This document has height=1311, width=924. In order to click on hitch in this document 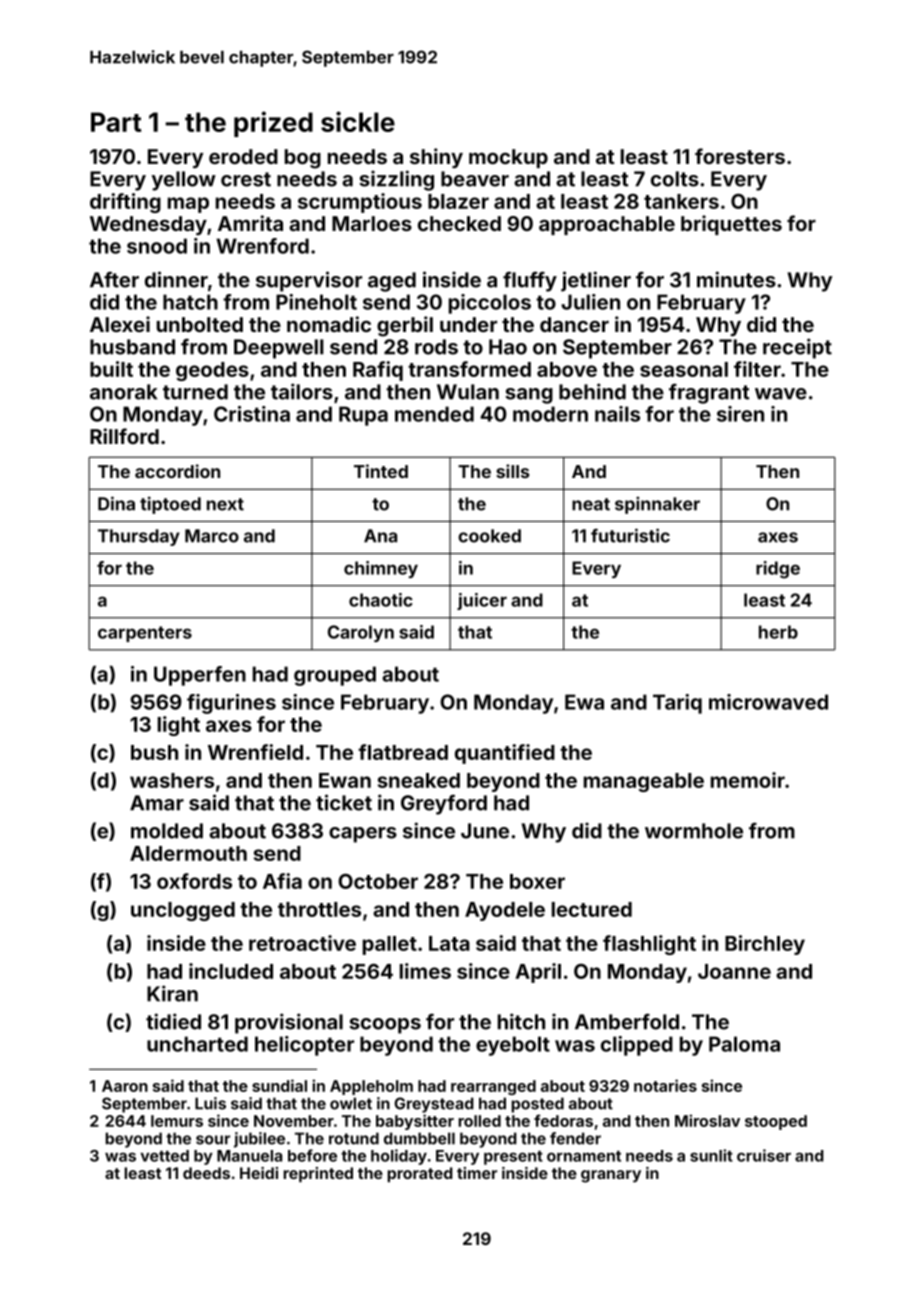, I will do `click(521, 1021)`.
